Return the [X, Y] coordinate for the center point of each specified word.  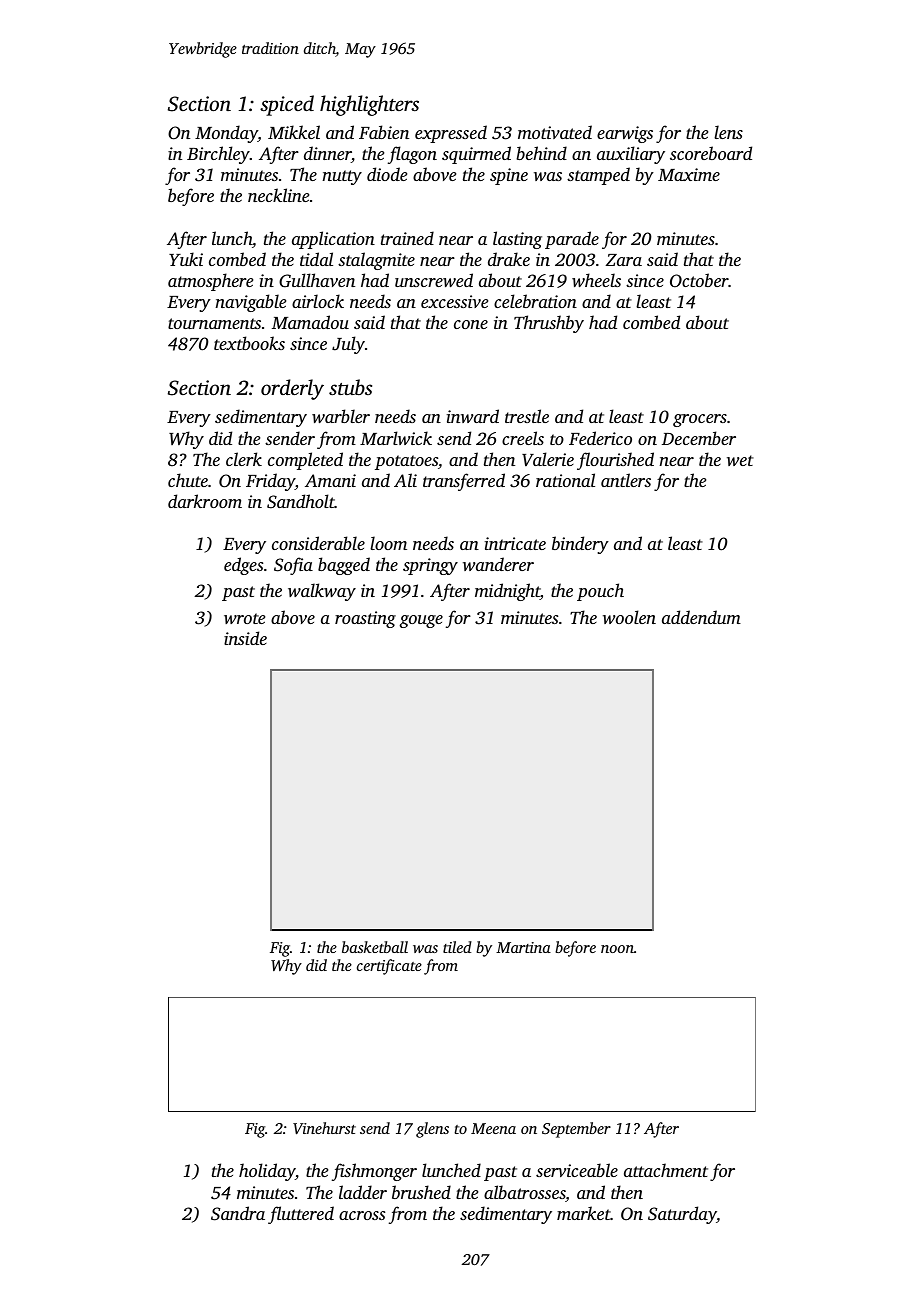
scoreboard [711, 153]
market [584, 1213]
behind [541, 153]
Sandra [238, 1213]
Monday [226, 134]
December [699, 438]
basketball [375, 947]
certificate [389, 967]
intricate [515, 543]
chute [188, 480]
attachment [666, 1170]
